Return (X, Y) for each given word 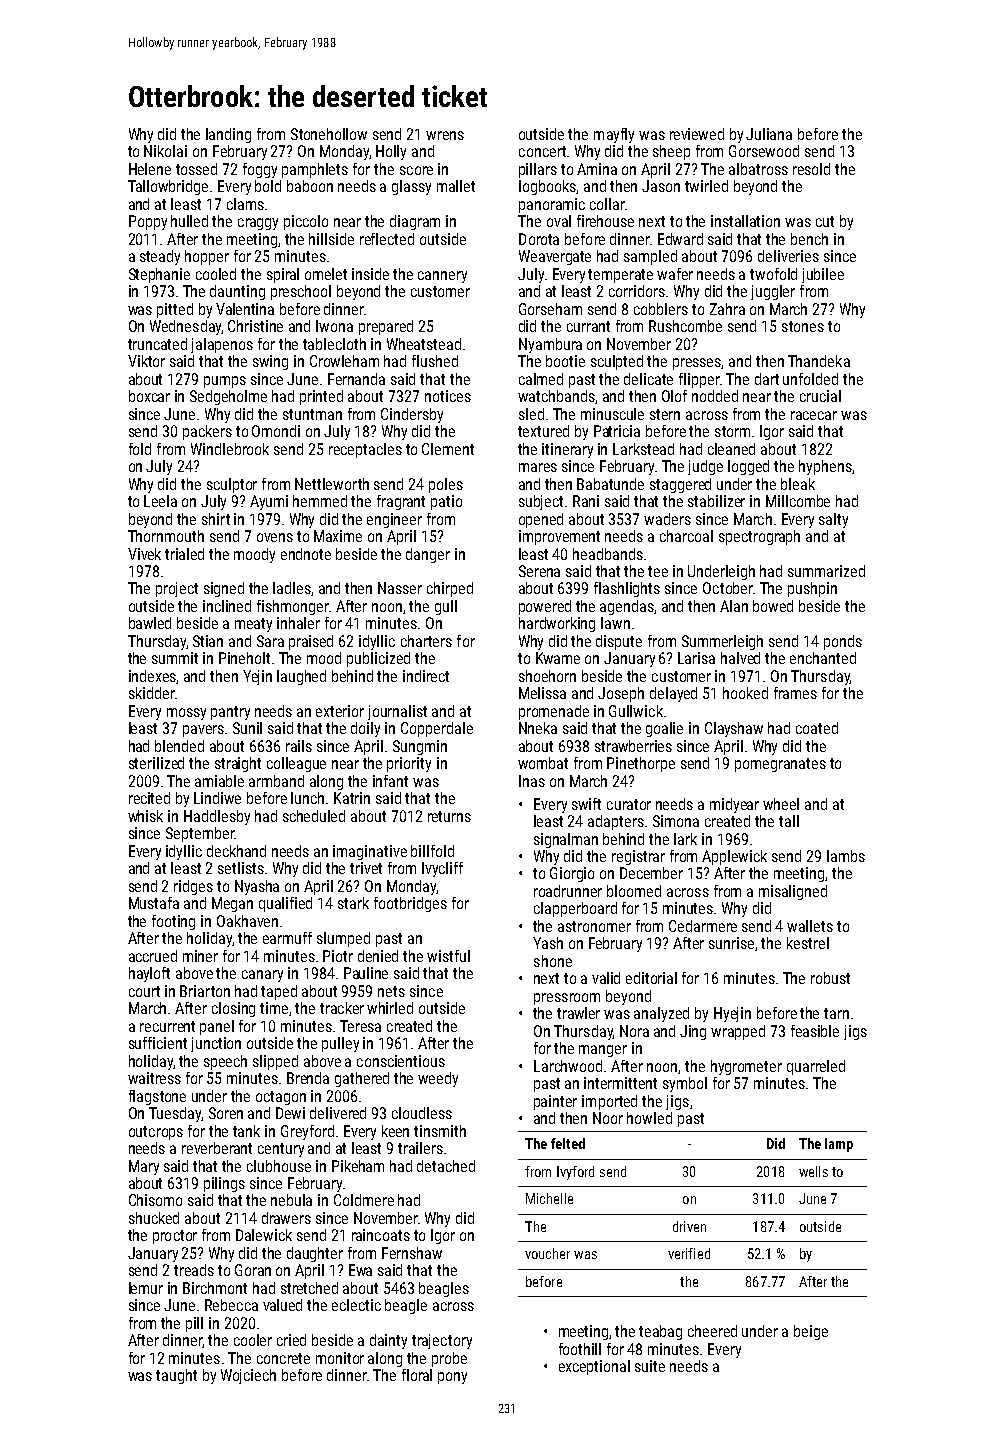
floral (417, 1375)
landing (228, 135)
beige (811, 1332)
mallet (456, 186)
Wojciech (248, 1376)
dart (767, 379)
